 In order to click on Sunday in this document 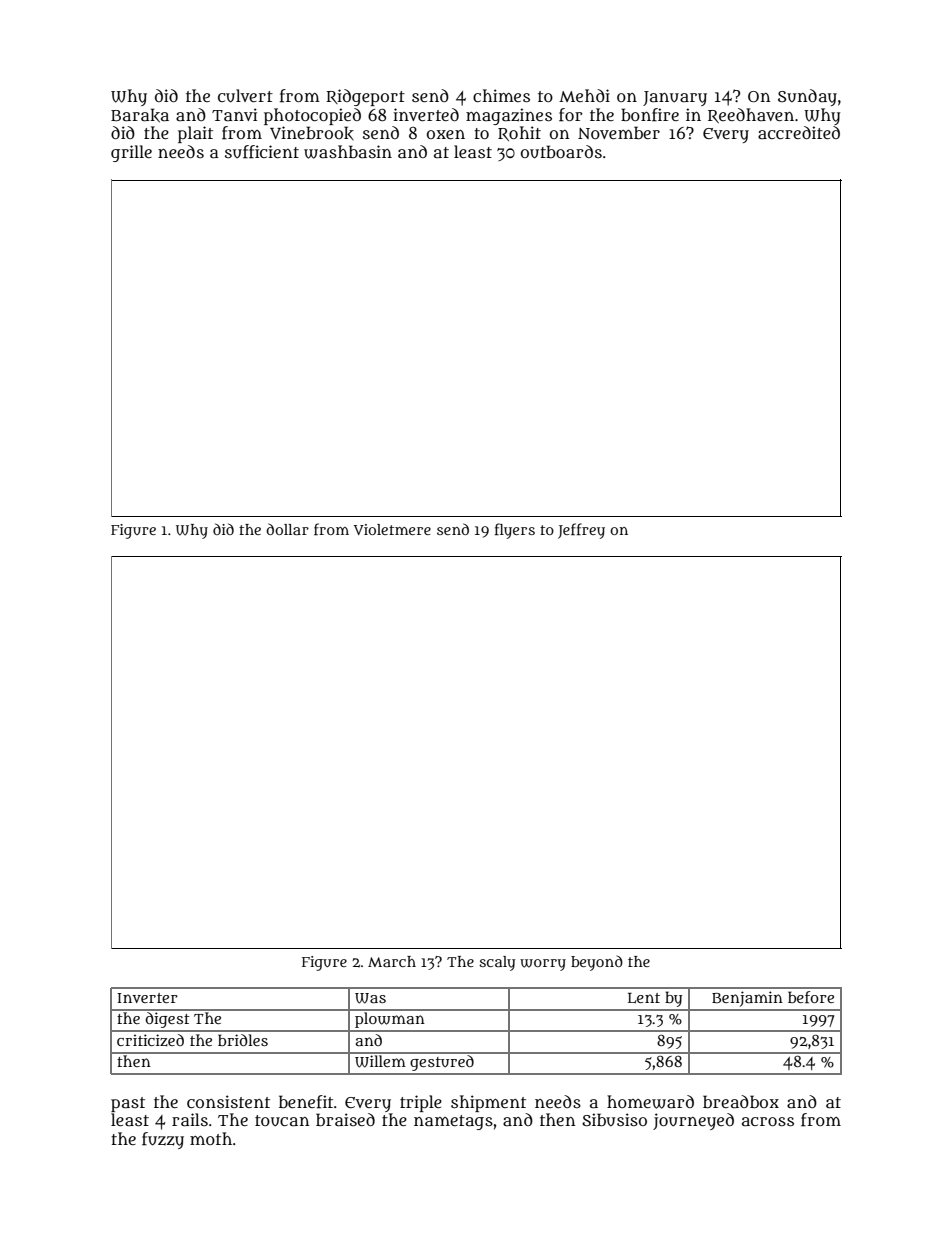, I will do `click(807, 97)`.
